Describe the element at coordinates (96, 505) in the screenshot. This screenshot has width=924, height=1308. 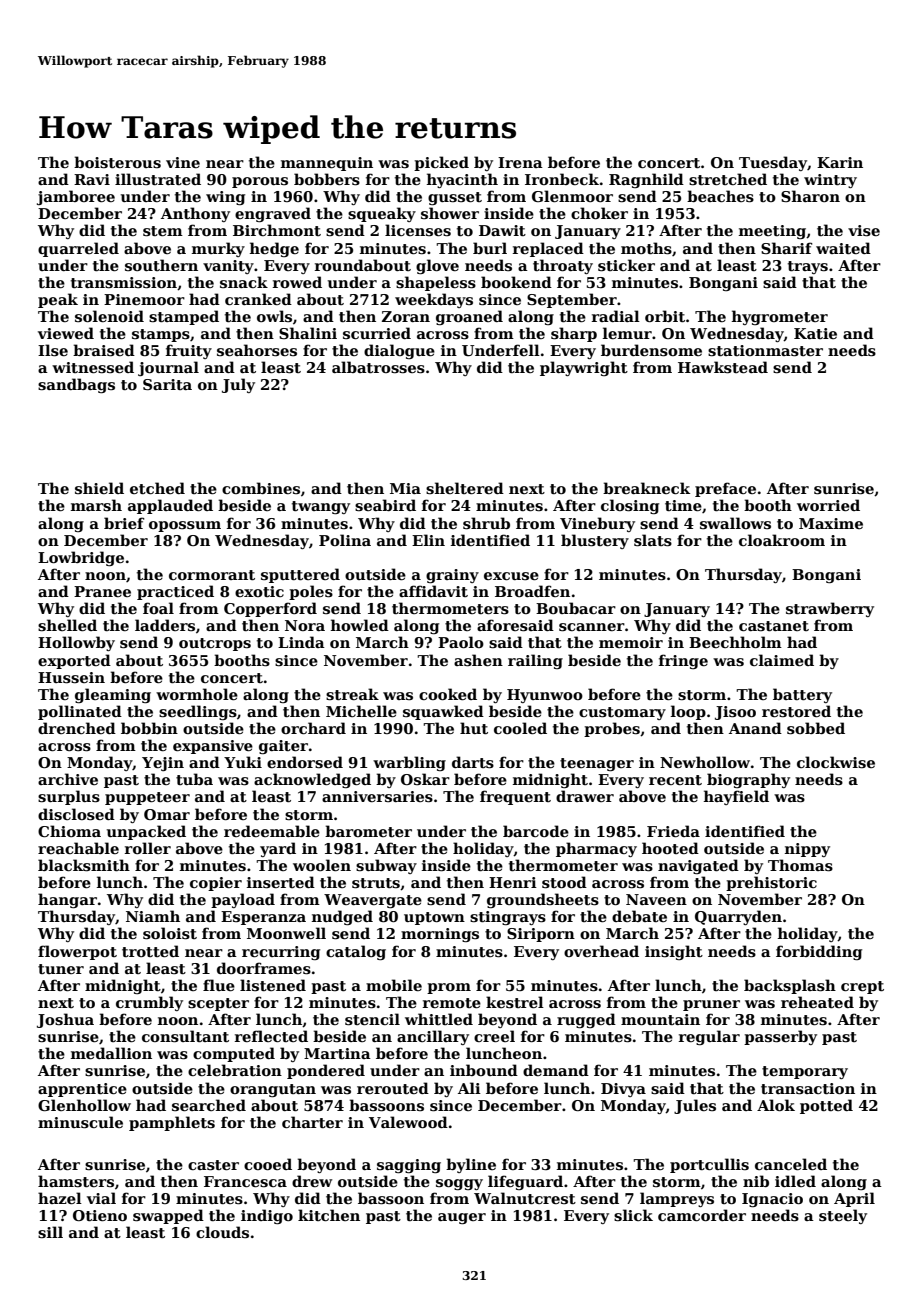
I see `marsh` at that location.
